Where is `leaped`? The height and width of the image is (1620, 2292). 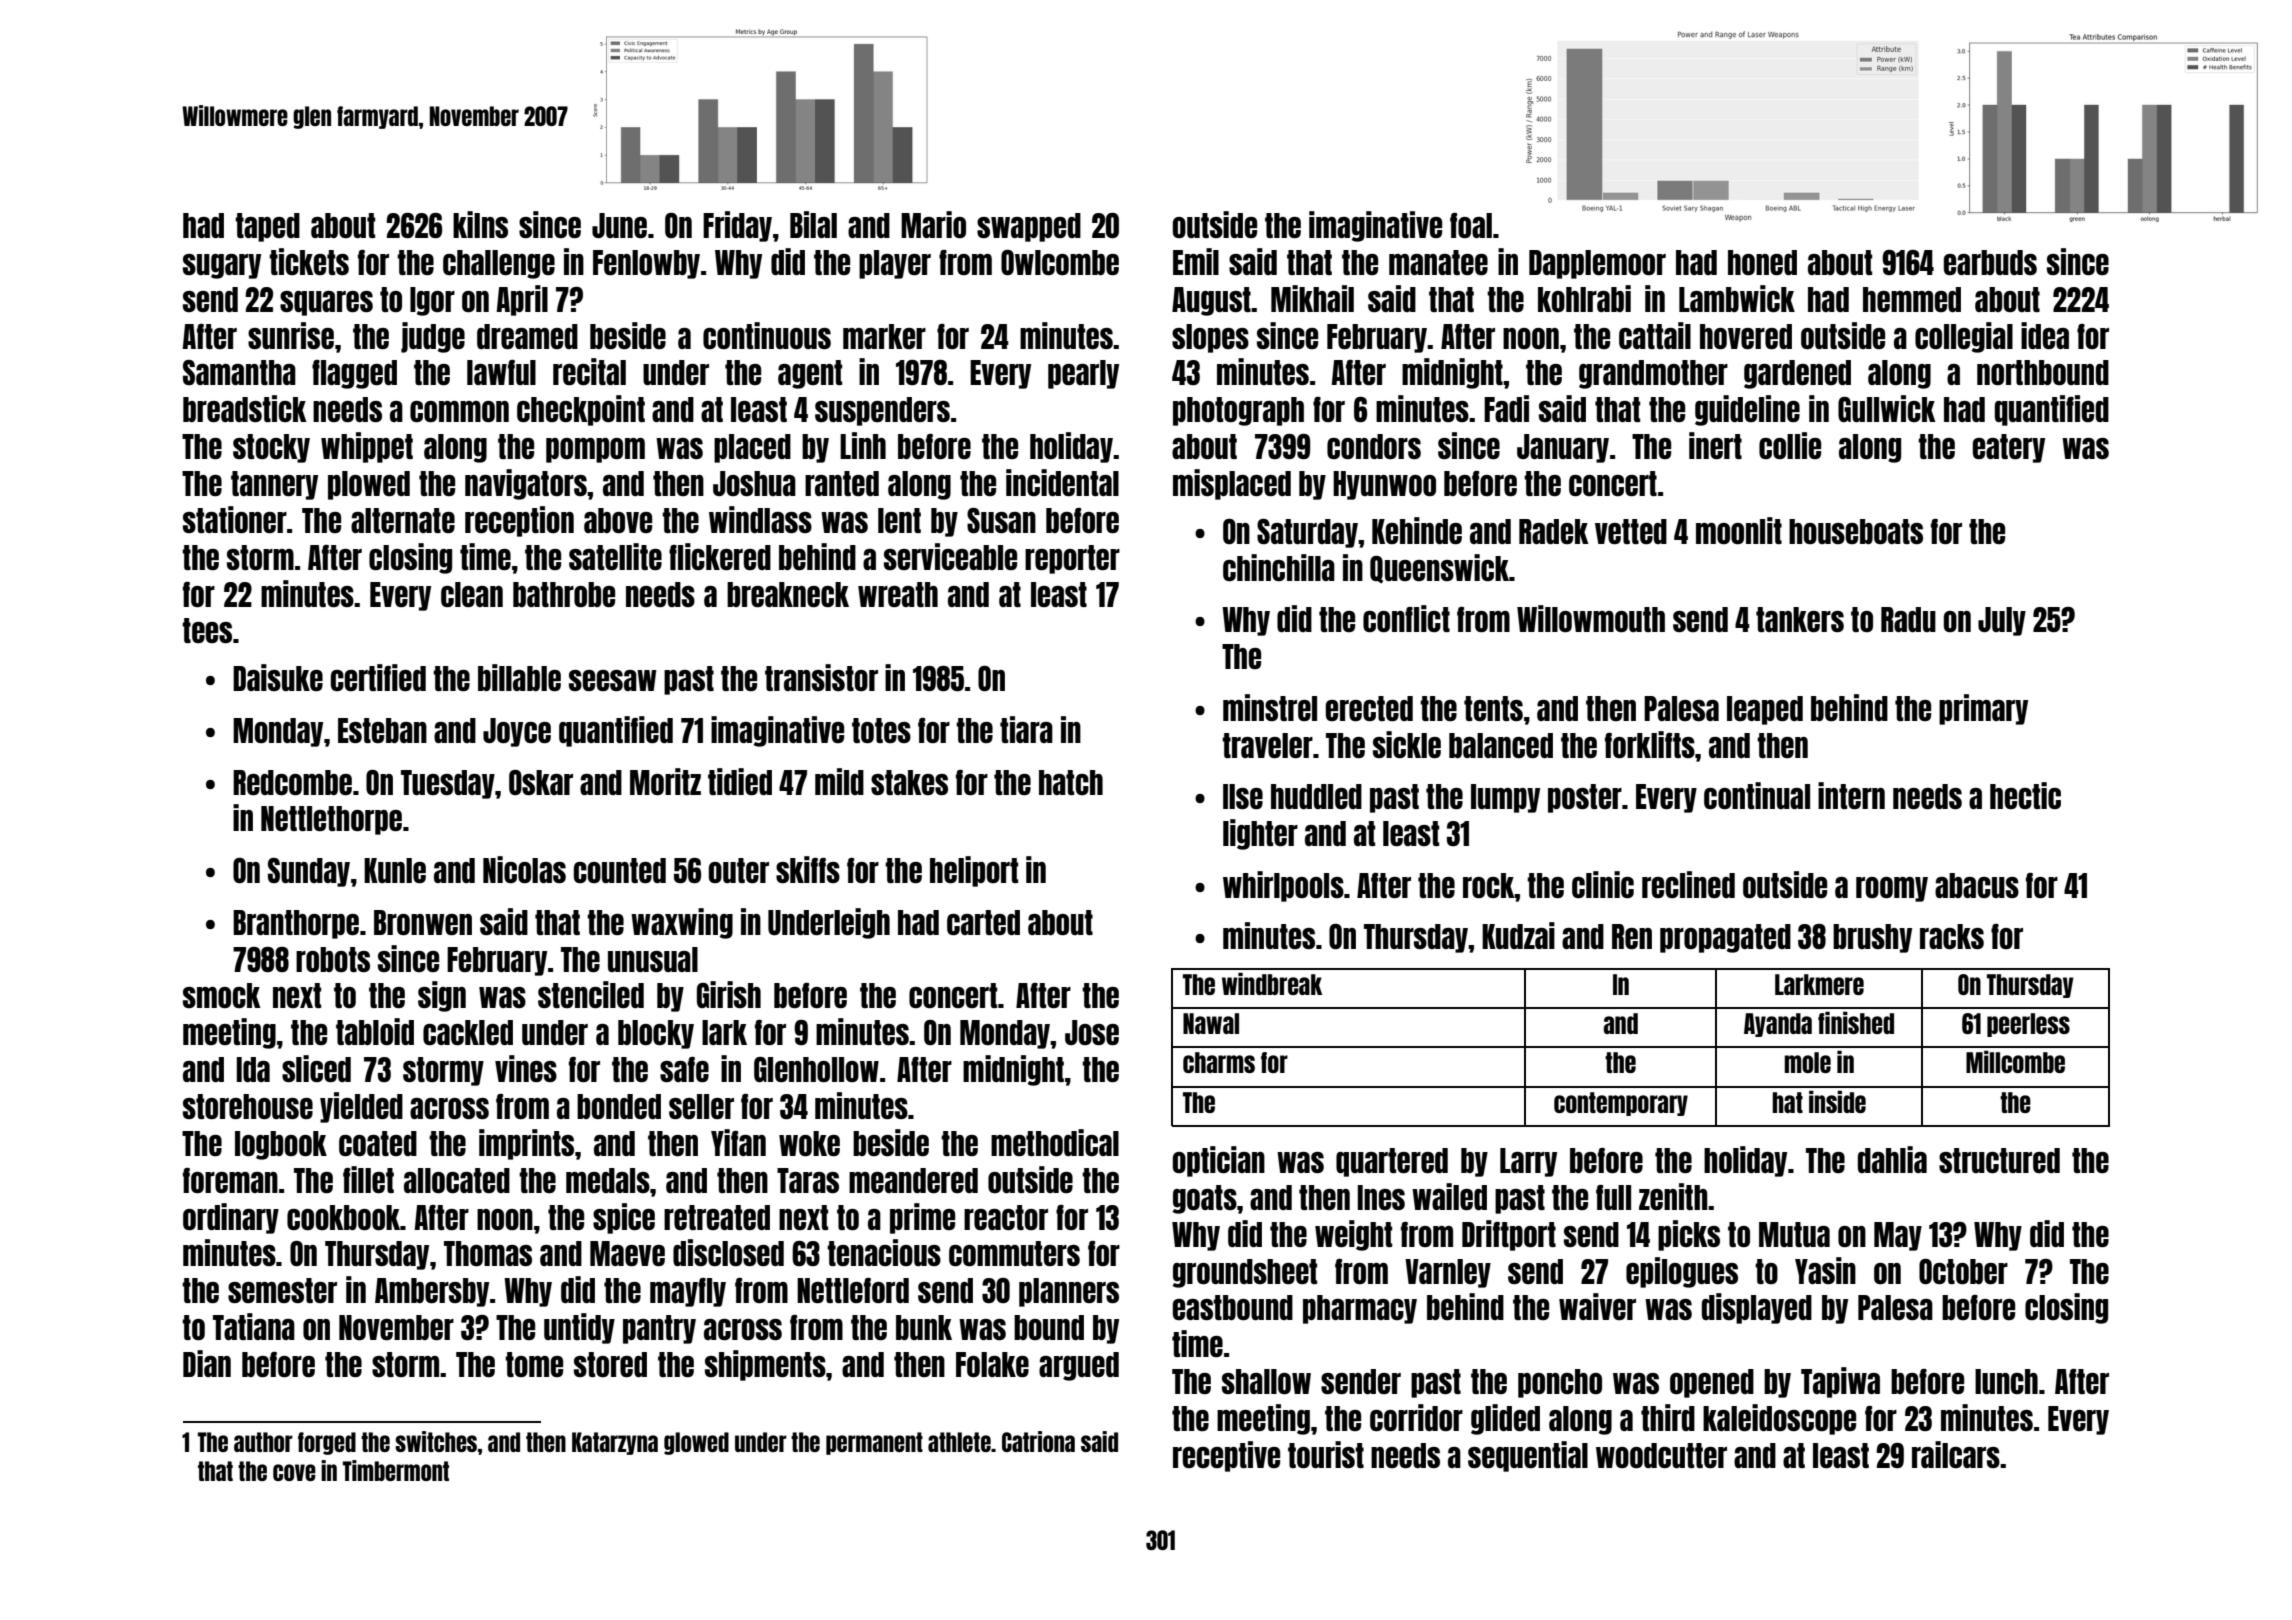
leaped is located at coordinates (1765, 710).
